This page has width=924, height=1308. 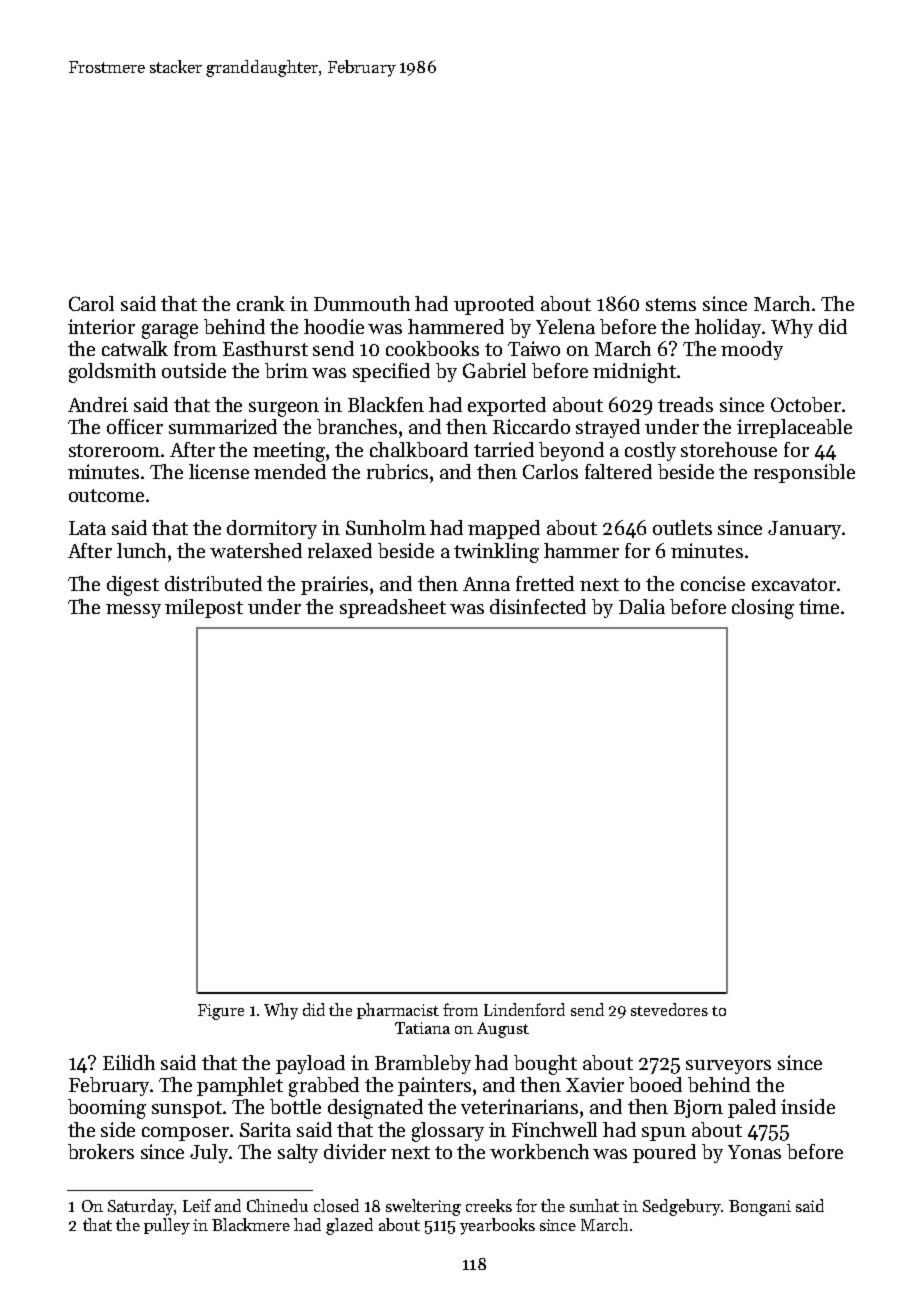 What do you see at coordinates (671, 304) in the page?
I see `stems` at bounding box center [671, 304].
